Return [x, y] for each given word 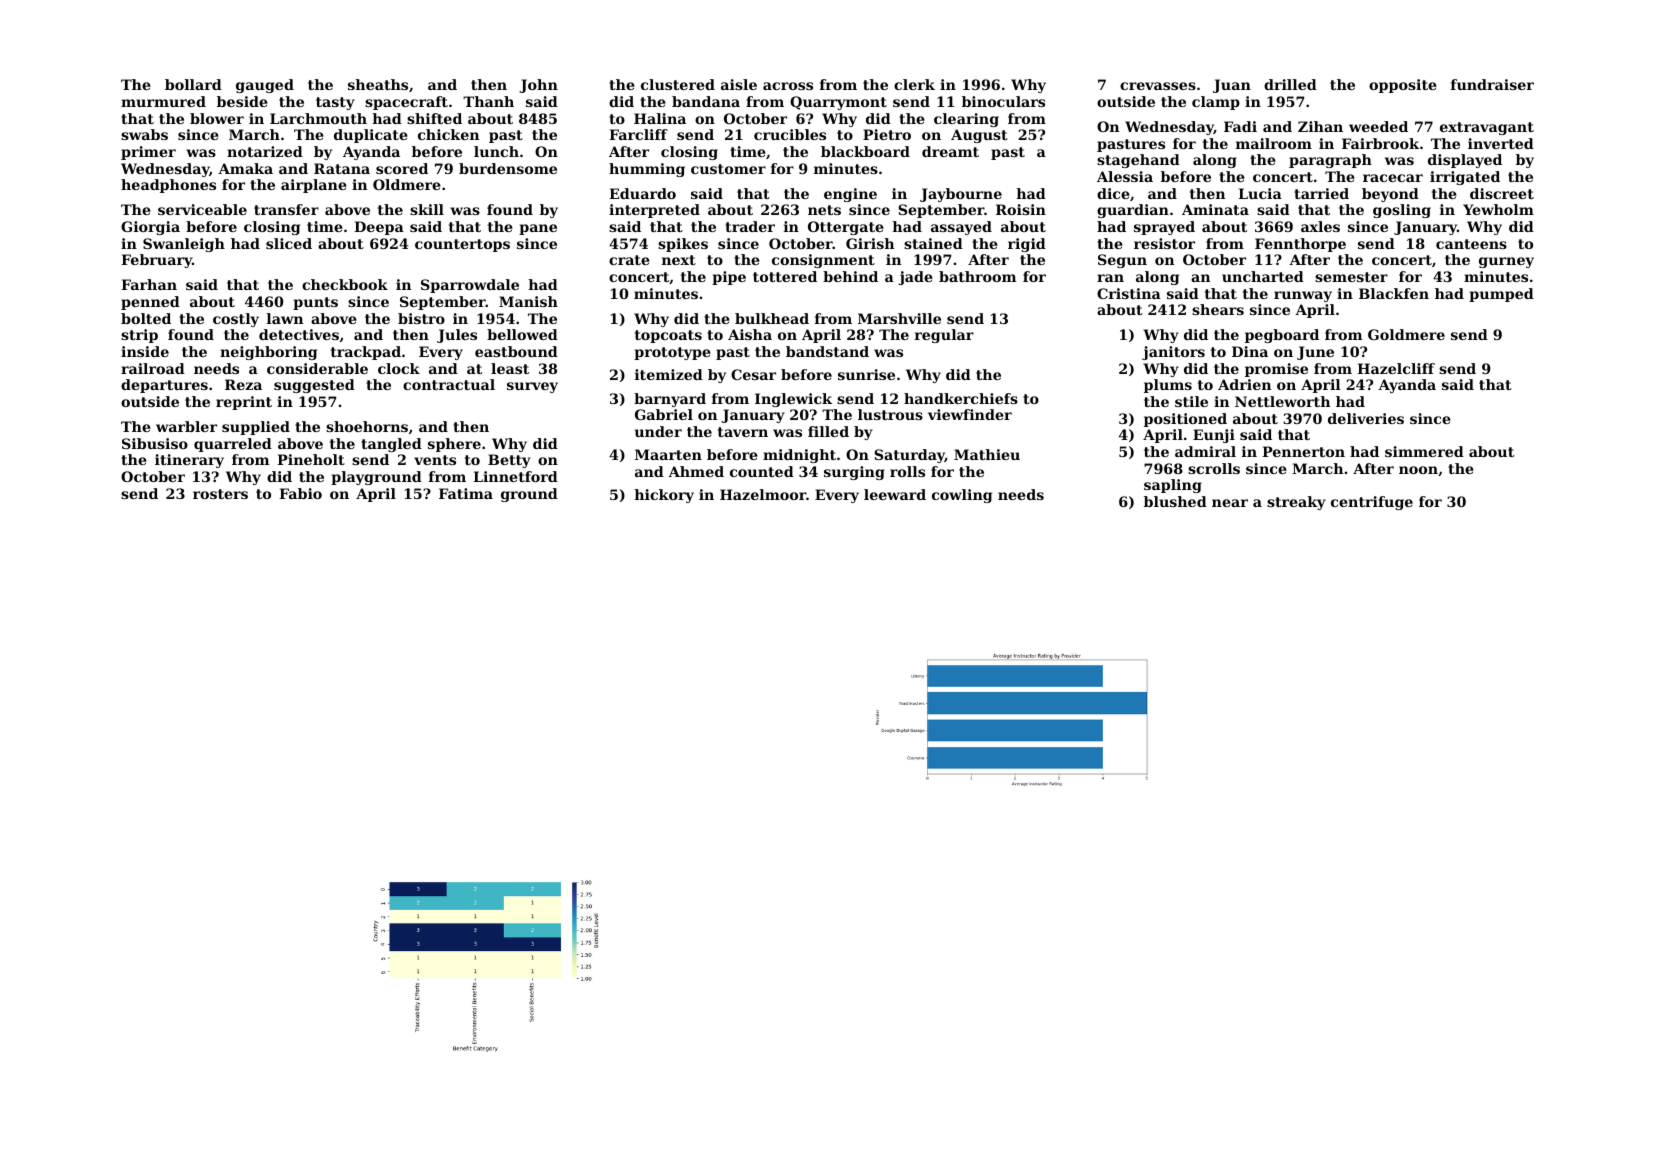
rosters [220, 494]
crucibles [790, 134]
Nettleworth [1282, 401]
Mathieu [987, 454]
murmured [163, 101]
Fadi [1240, 126]
